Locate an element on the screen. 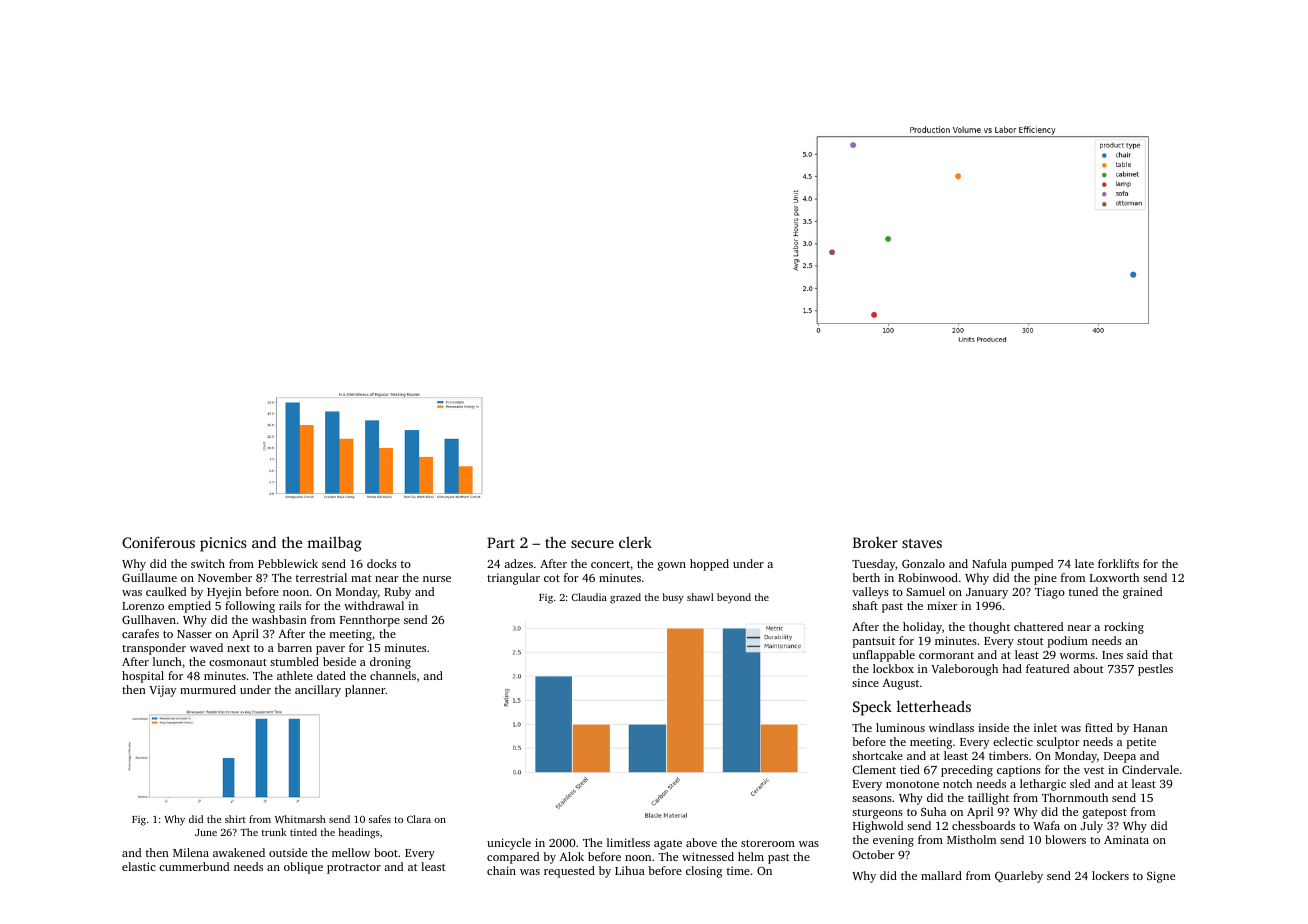 Image resolution: width=1308 pixels, height=924 pixels. Cindervale is located at coordinates (1150, 769).
